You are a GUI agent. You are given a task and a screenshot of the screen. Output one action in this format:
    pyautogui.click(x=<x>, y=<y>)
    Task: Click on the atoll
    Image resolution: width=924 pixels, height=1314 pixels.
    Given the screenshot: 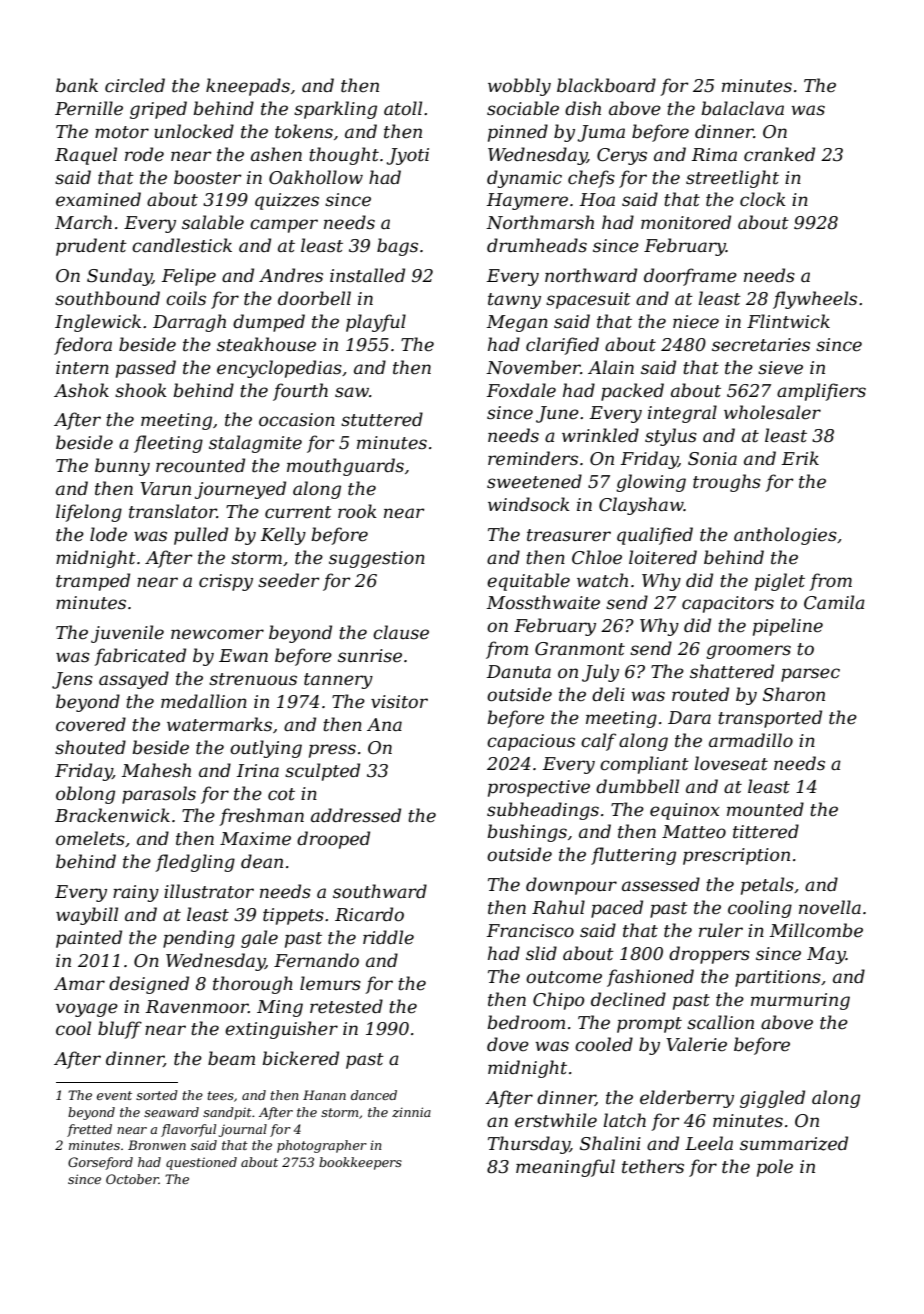 What is the action you would take?
    pyautogui.click(x=403, y=108)
